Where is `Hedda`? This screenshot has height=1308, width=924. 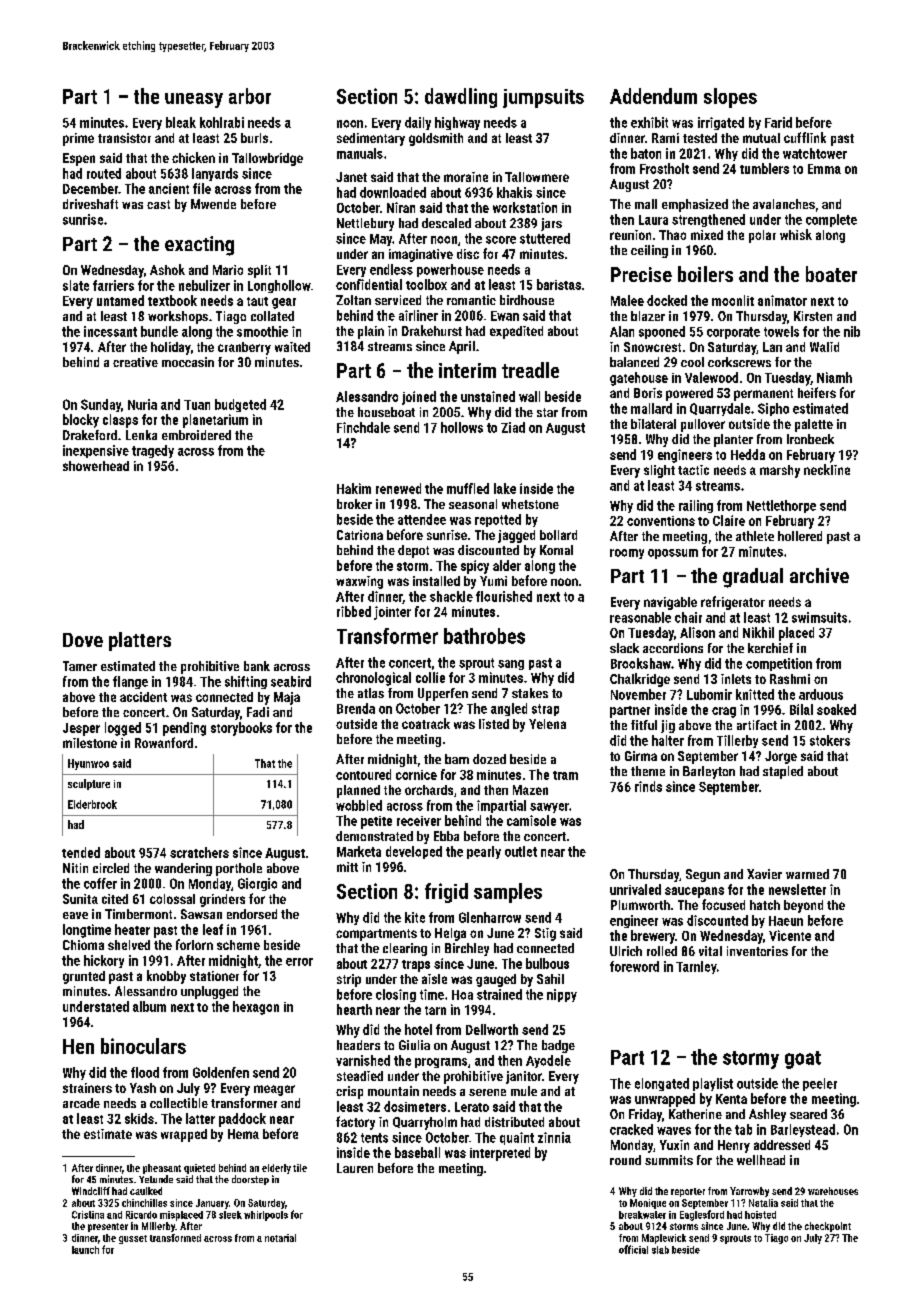
Hedda is located at coordinates (748, 454).
